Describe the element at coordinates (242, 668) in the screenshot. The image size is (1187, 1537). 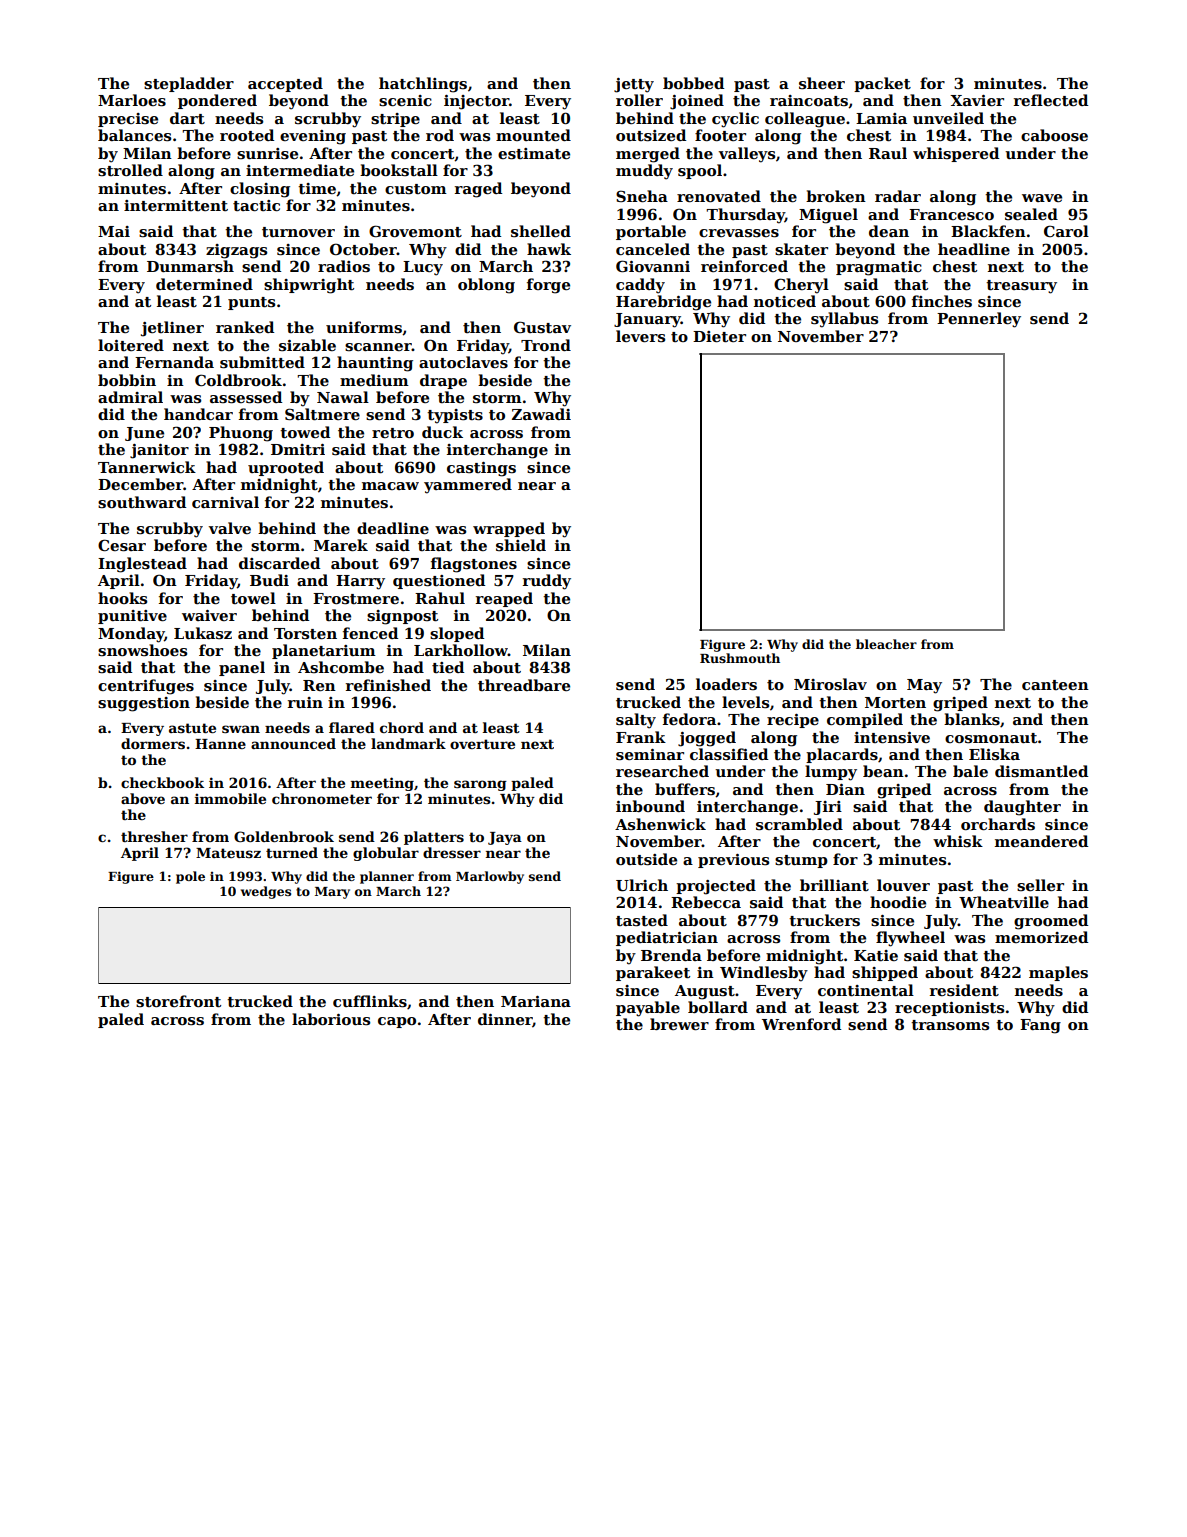
I see `panel` at that location.
